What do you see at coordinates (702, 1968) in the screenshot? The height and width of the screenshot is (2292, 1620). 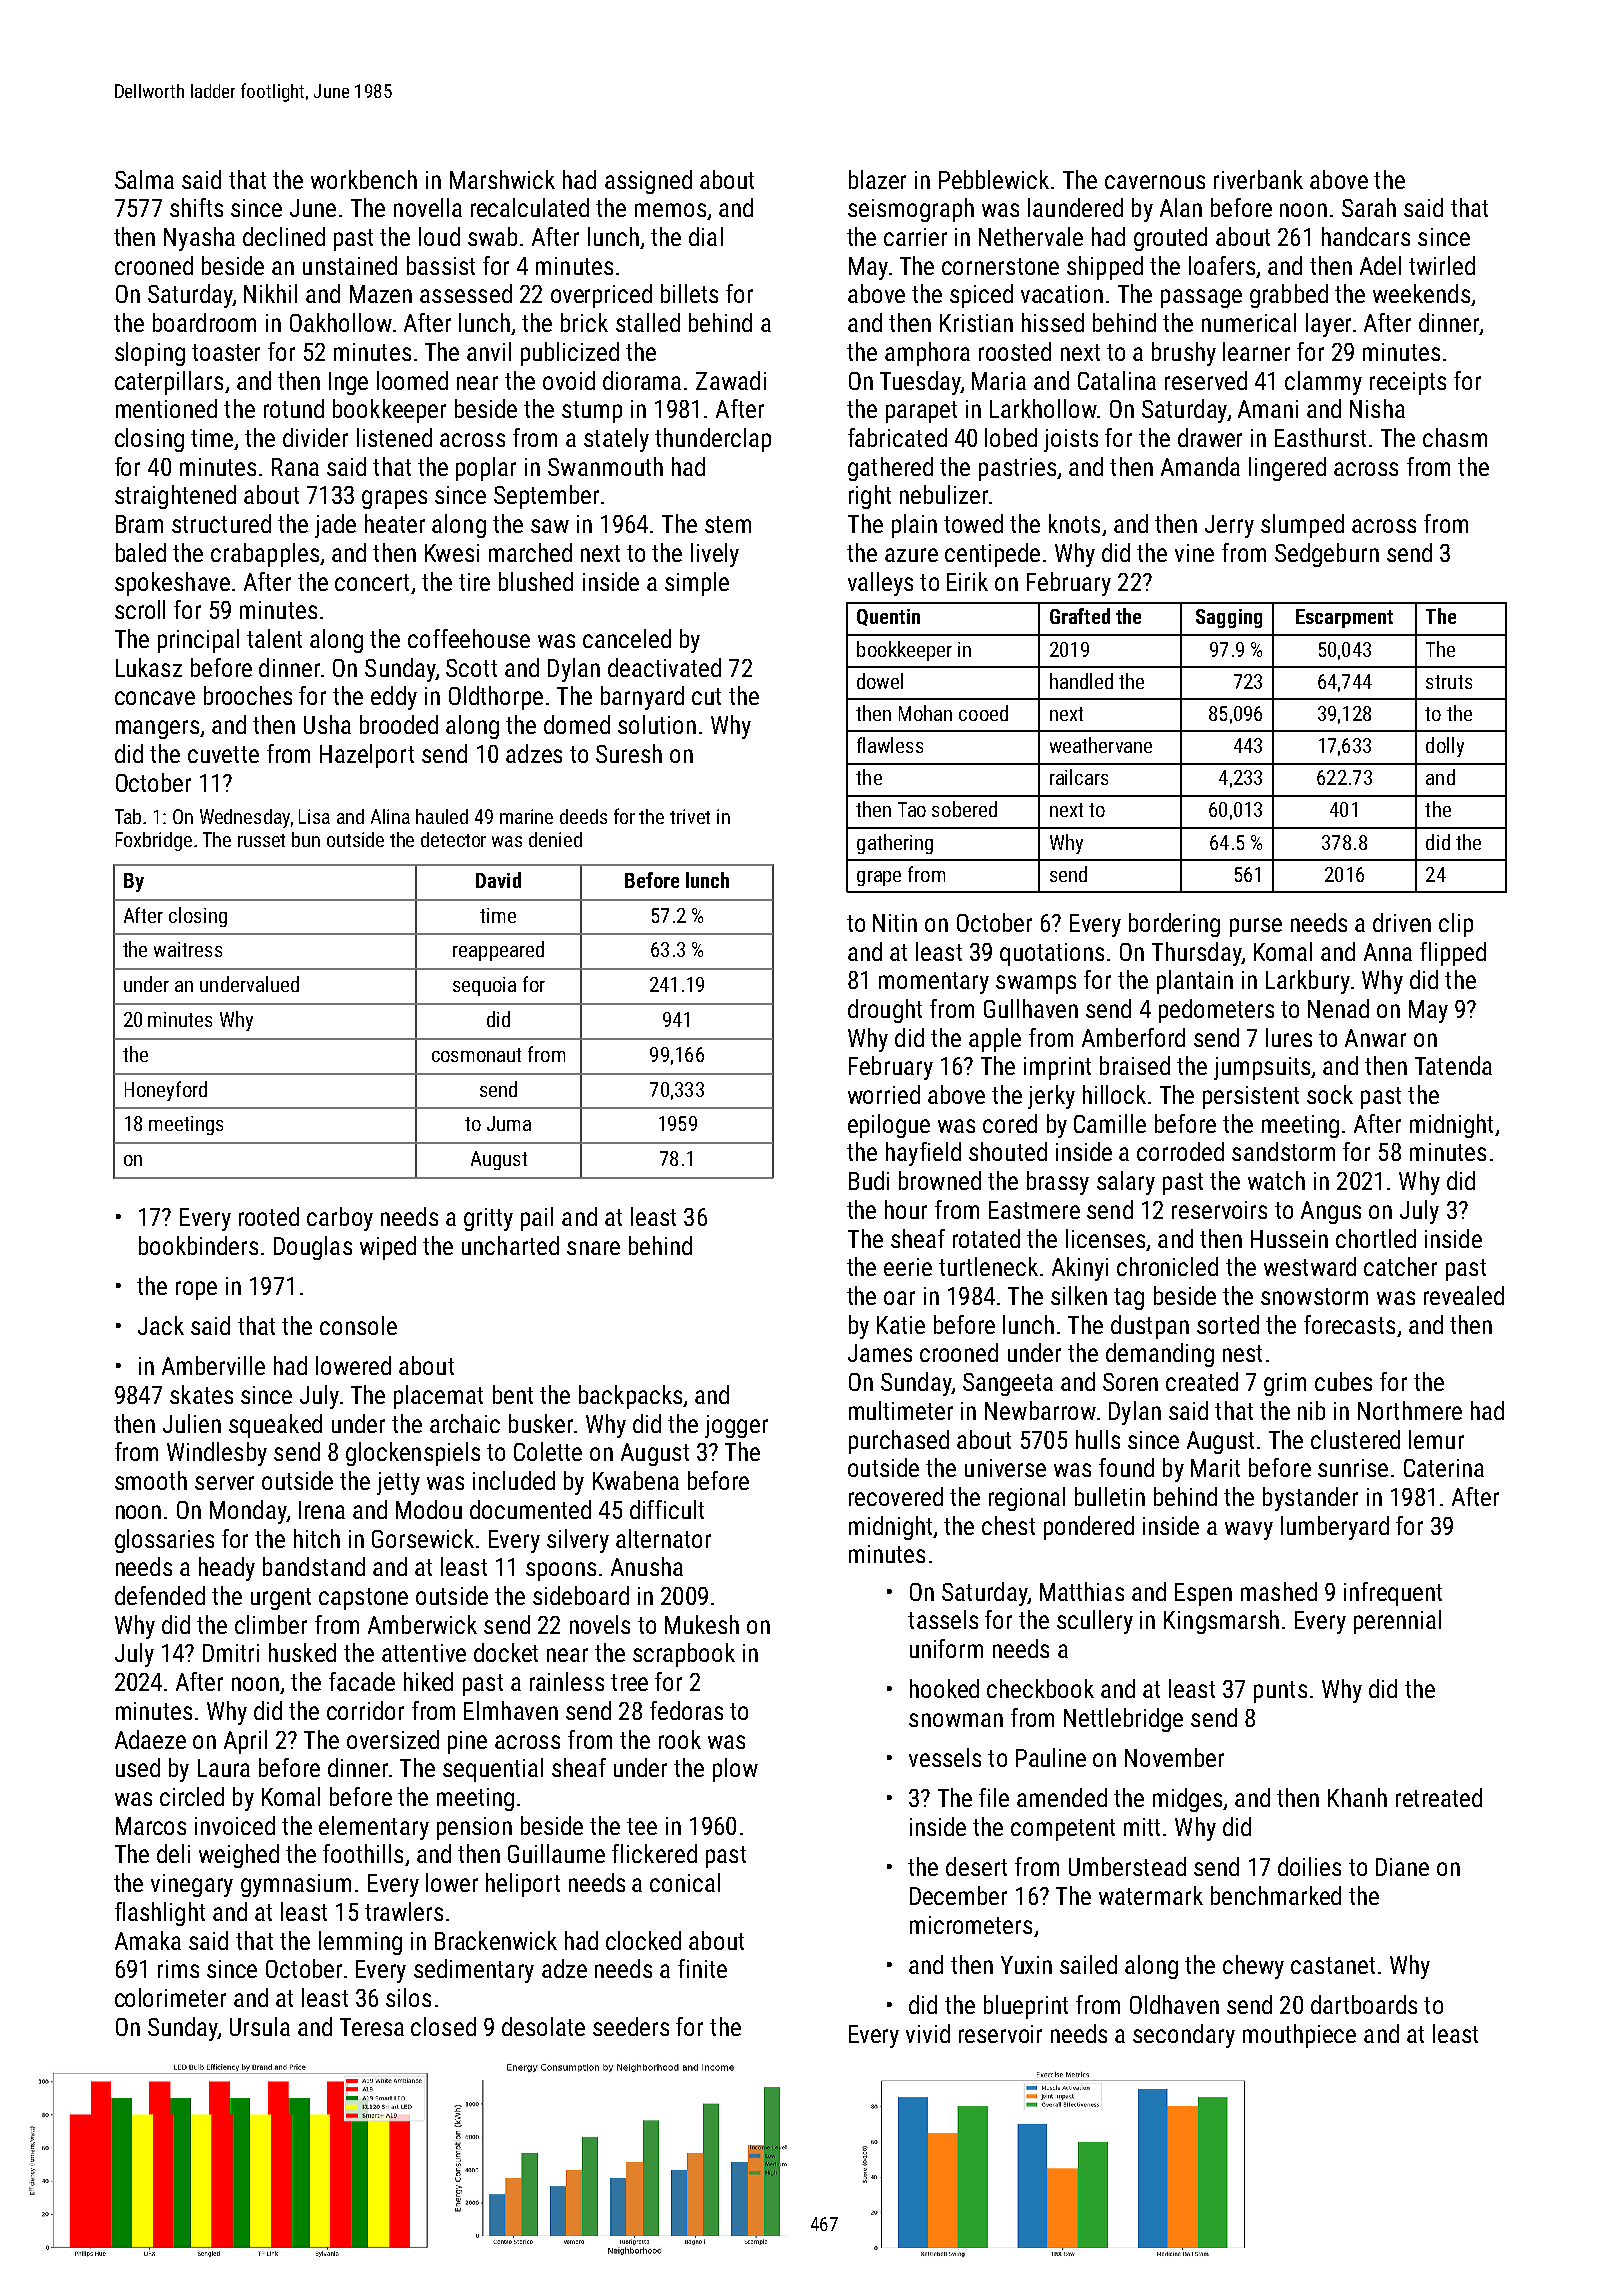 I see `finite` at bounding box center [702, 1968].
